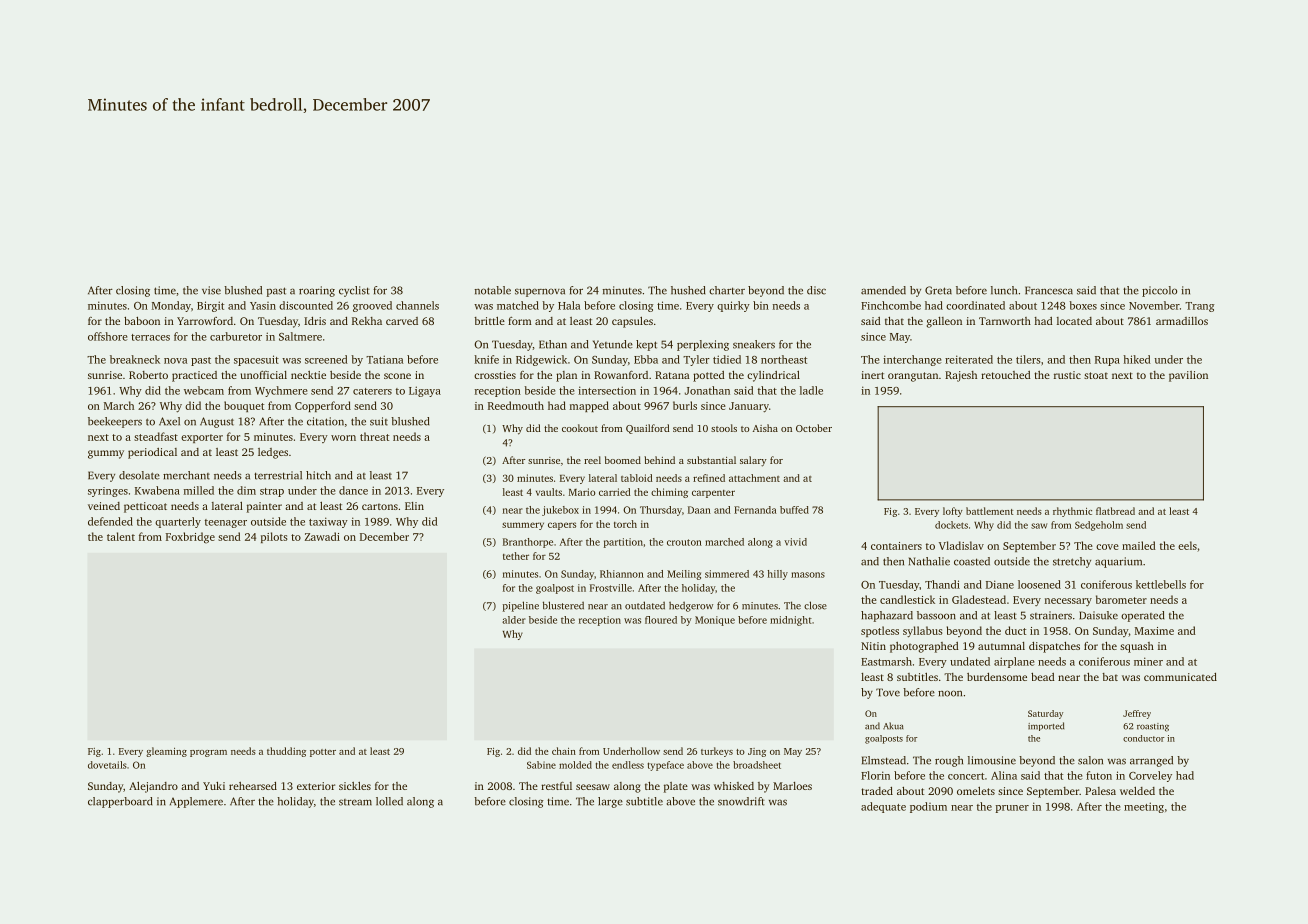 The image size is (1308, 924). Describe the element at coordinates (514, 620) in the image. I see `alder` at that location.
